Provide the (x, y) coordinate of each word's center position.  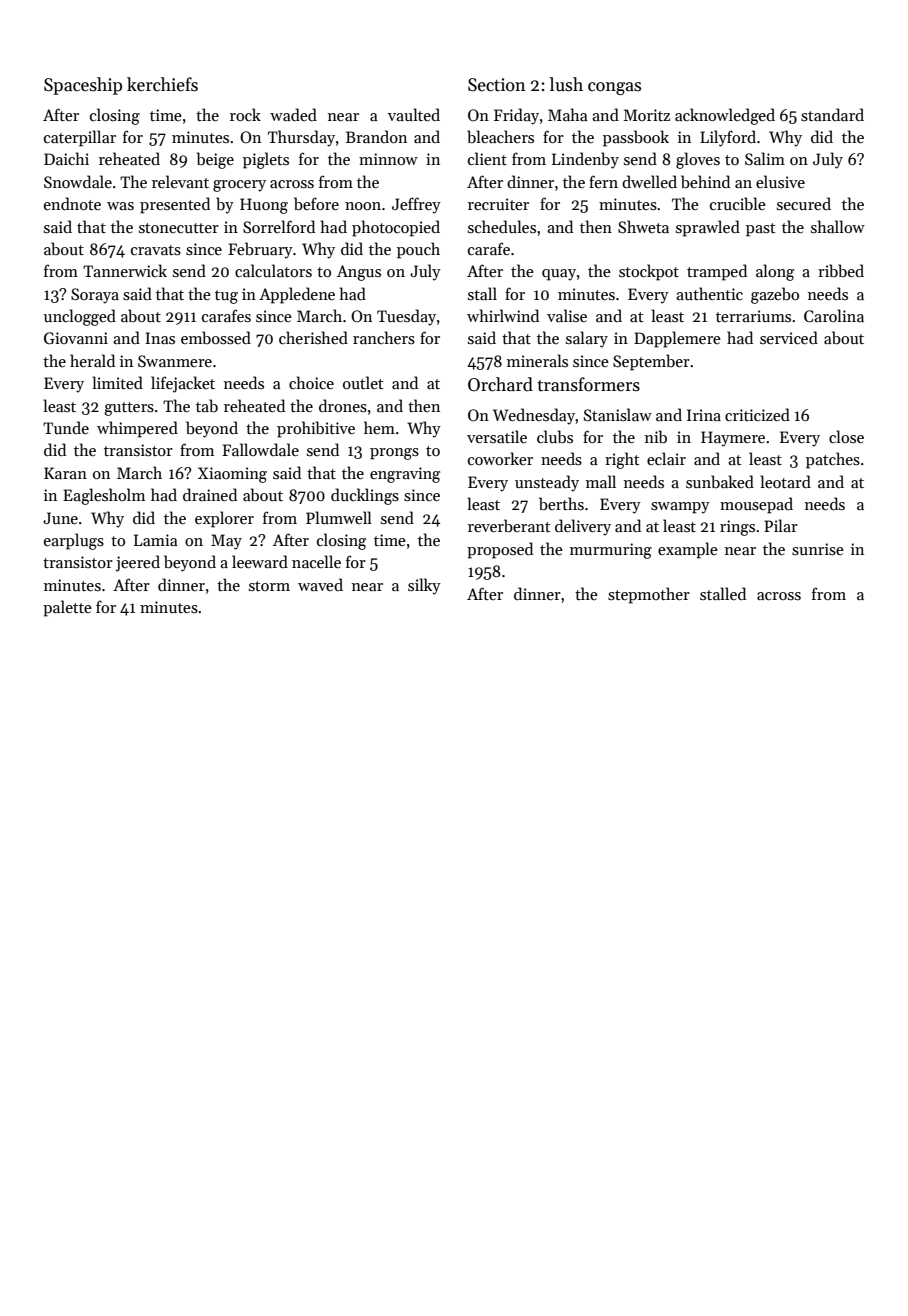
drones (343, 406)
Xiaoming (232, 475)
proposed (500, 550)
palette (67, 608)
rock (245, 114)
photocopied (396, 228)
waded (293, 114)
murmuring (611, 551)
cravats (156, 250)
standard (832, 115)
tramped (717, 272)
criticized (757, 414)
